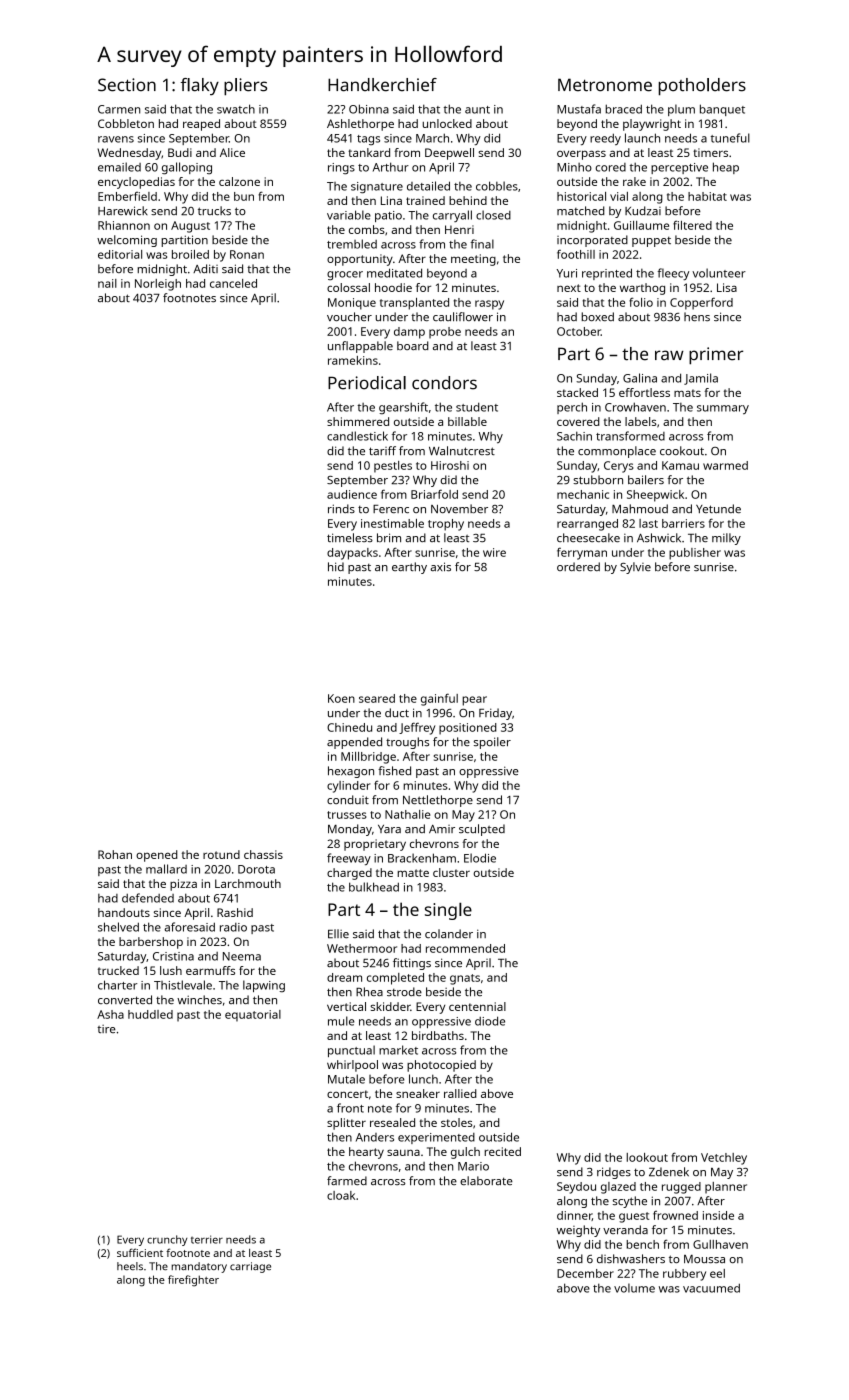 The height and width of the screenshot is (1400, 849). Describe the element at coordinates (702, 87) in the screenshot. I see `potholders` at that location.
